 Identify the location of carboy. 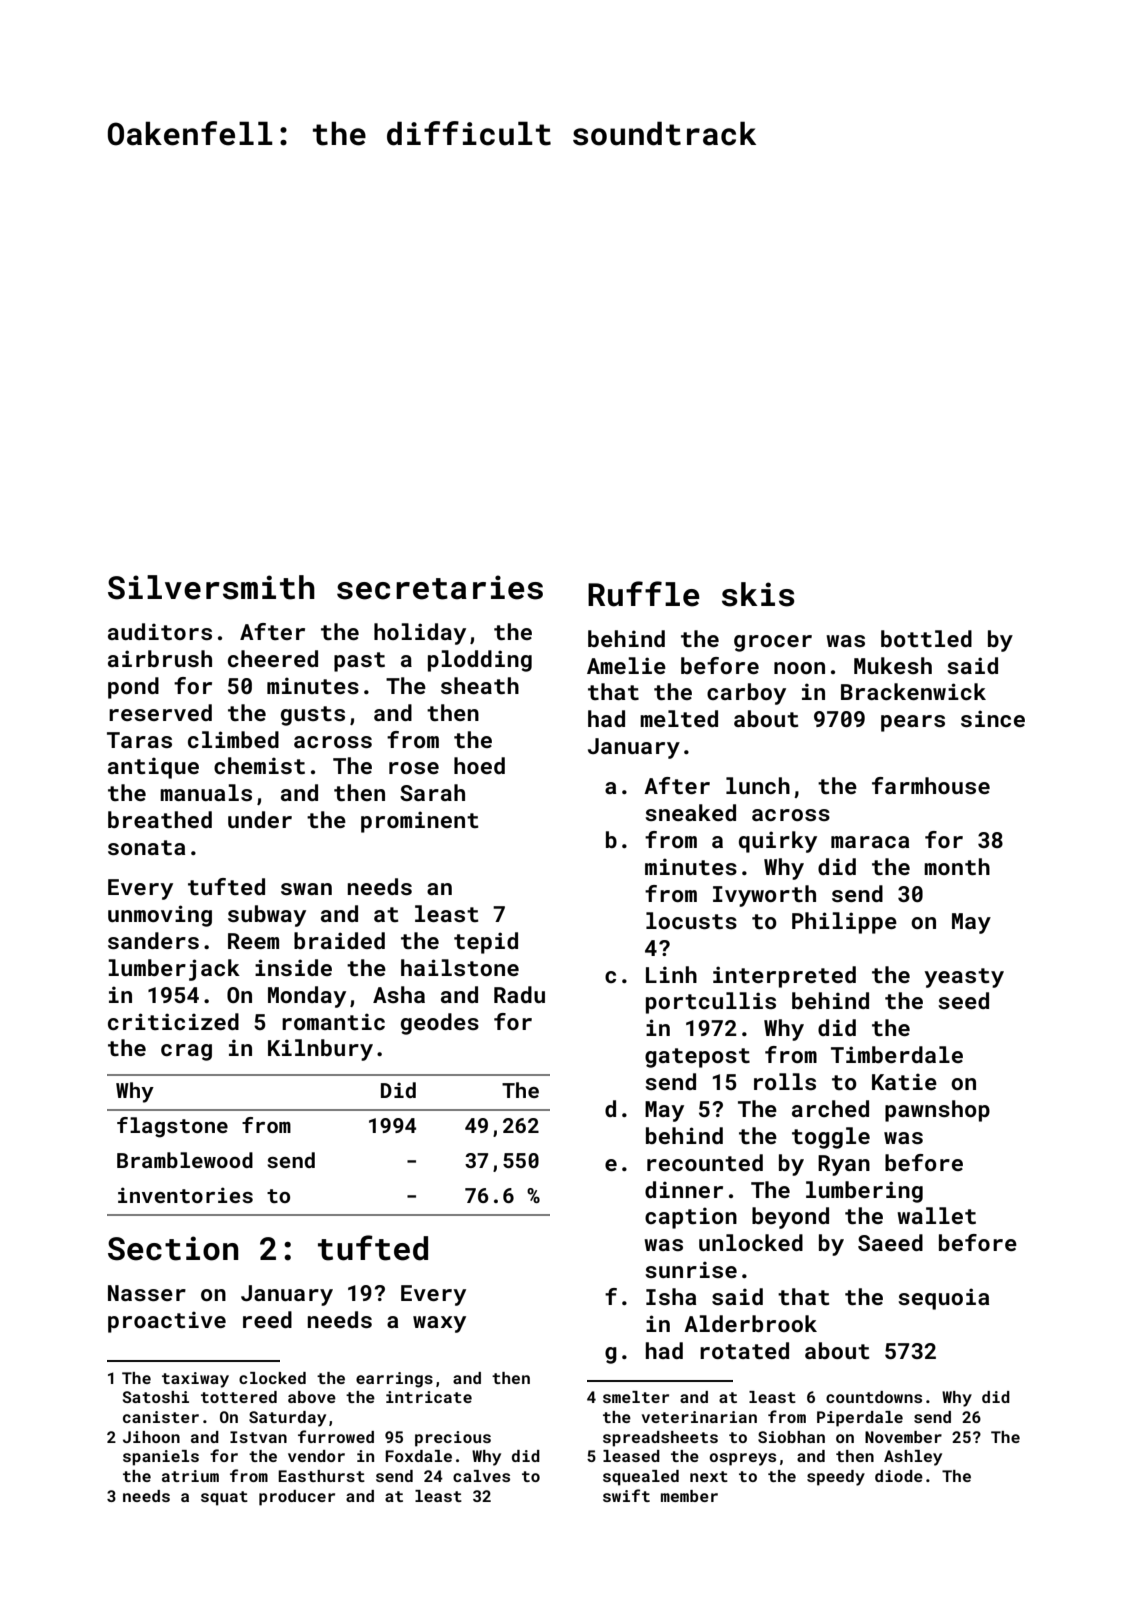
(746, 694).
